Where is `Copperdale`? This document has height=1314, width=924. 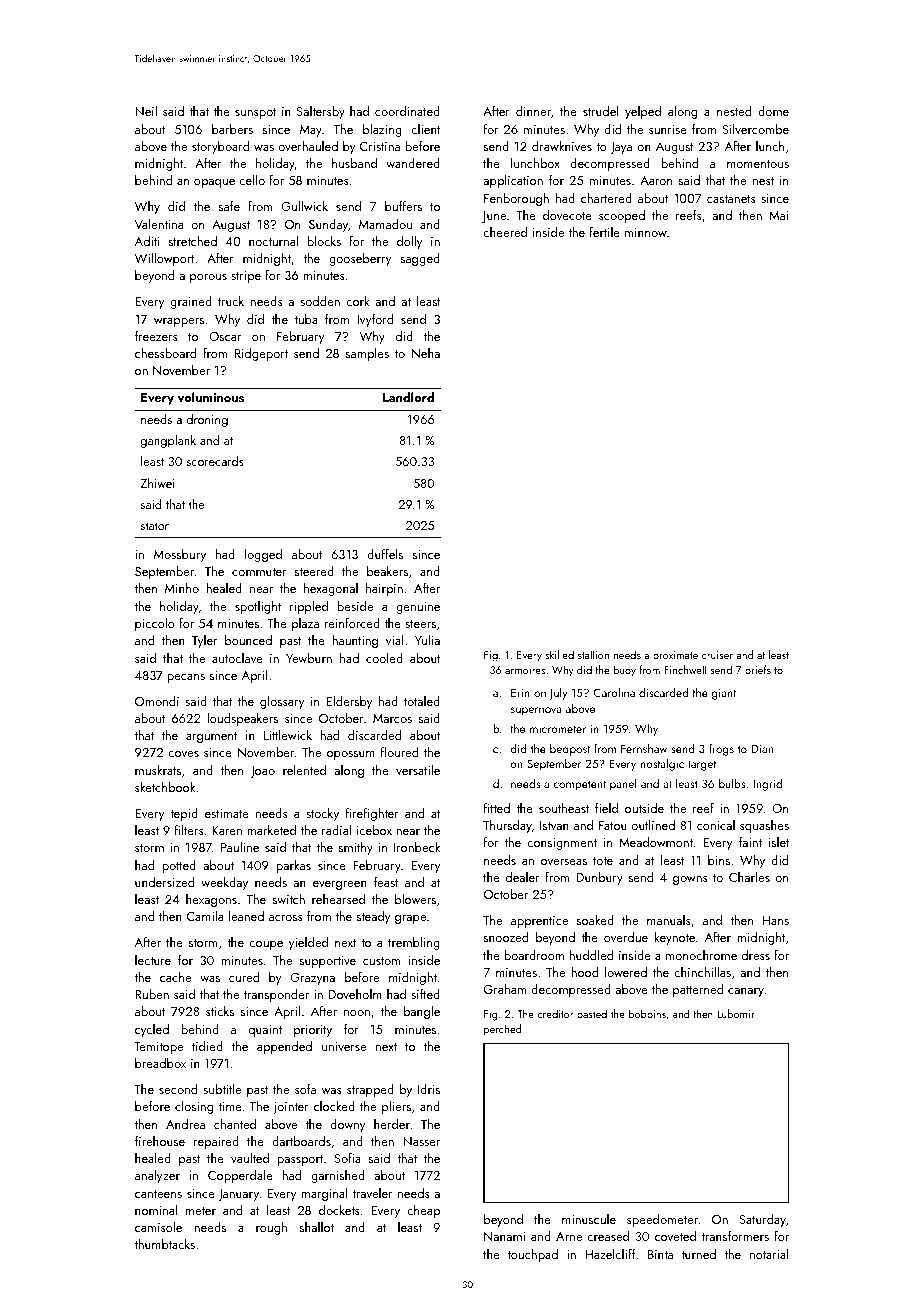
Copperdale is located at coordinates (240, 1176).
